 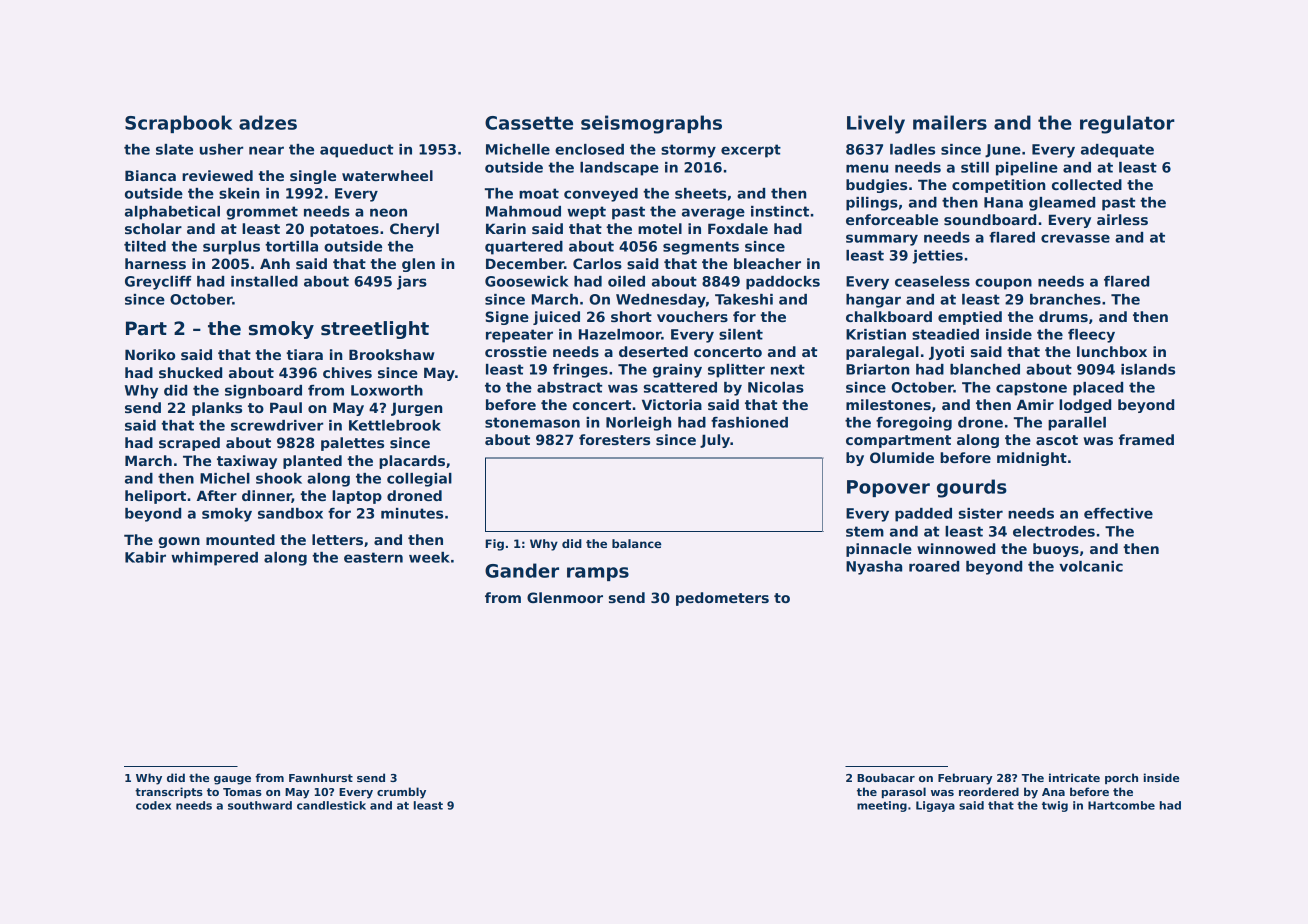 I want to click on Carlos, so click(x=597, y=263).
